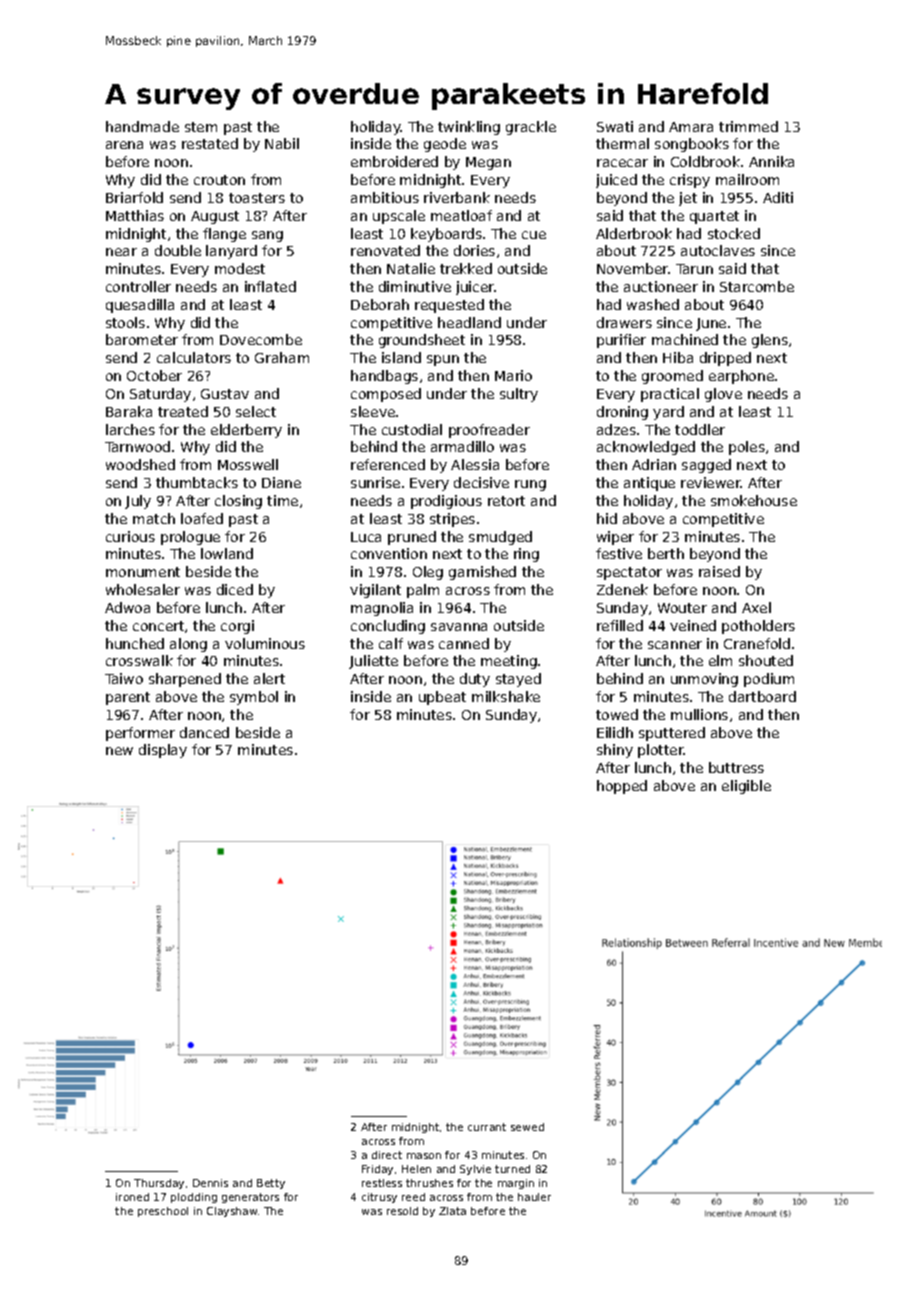 The image size is (908, 1316). I want to click on eligible, so click(746, 787).
